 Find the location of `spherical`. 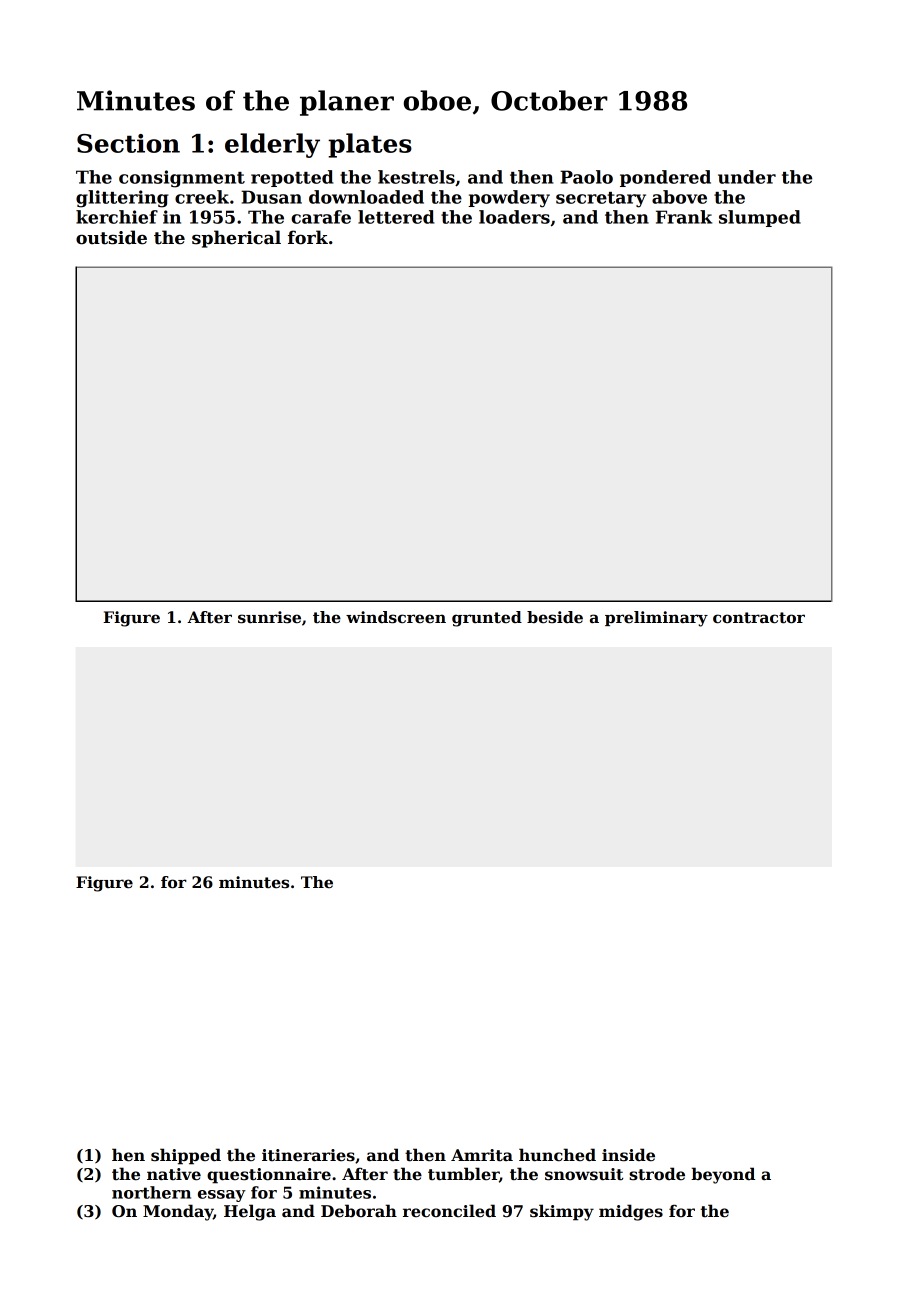

spherical is located at coordinates (236, 239).
